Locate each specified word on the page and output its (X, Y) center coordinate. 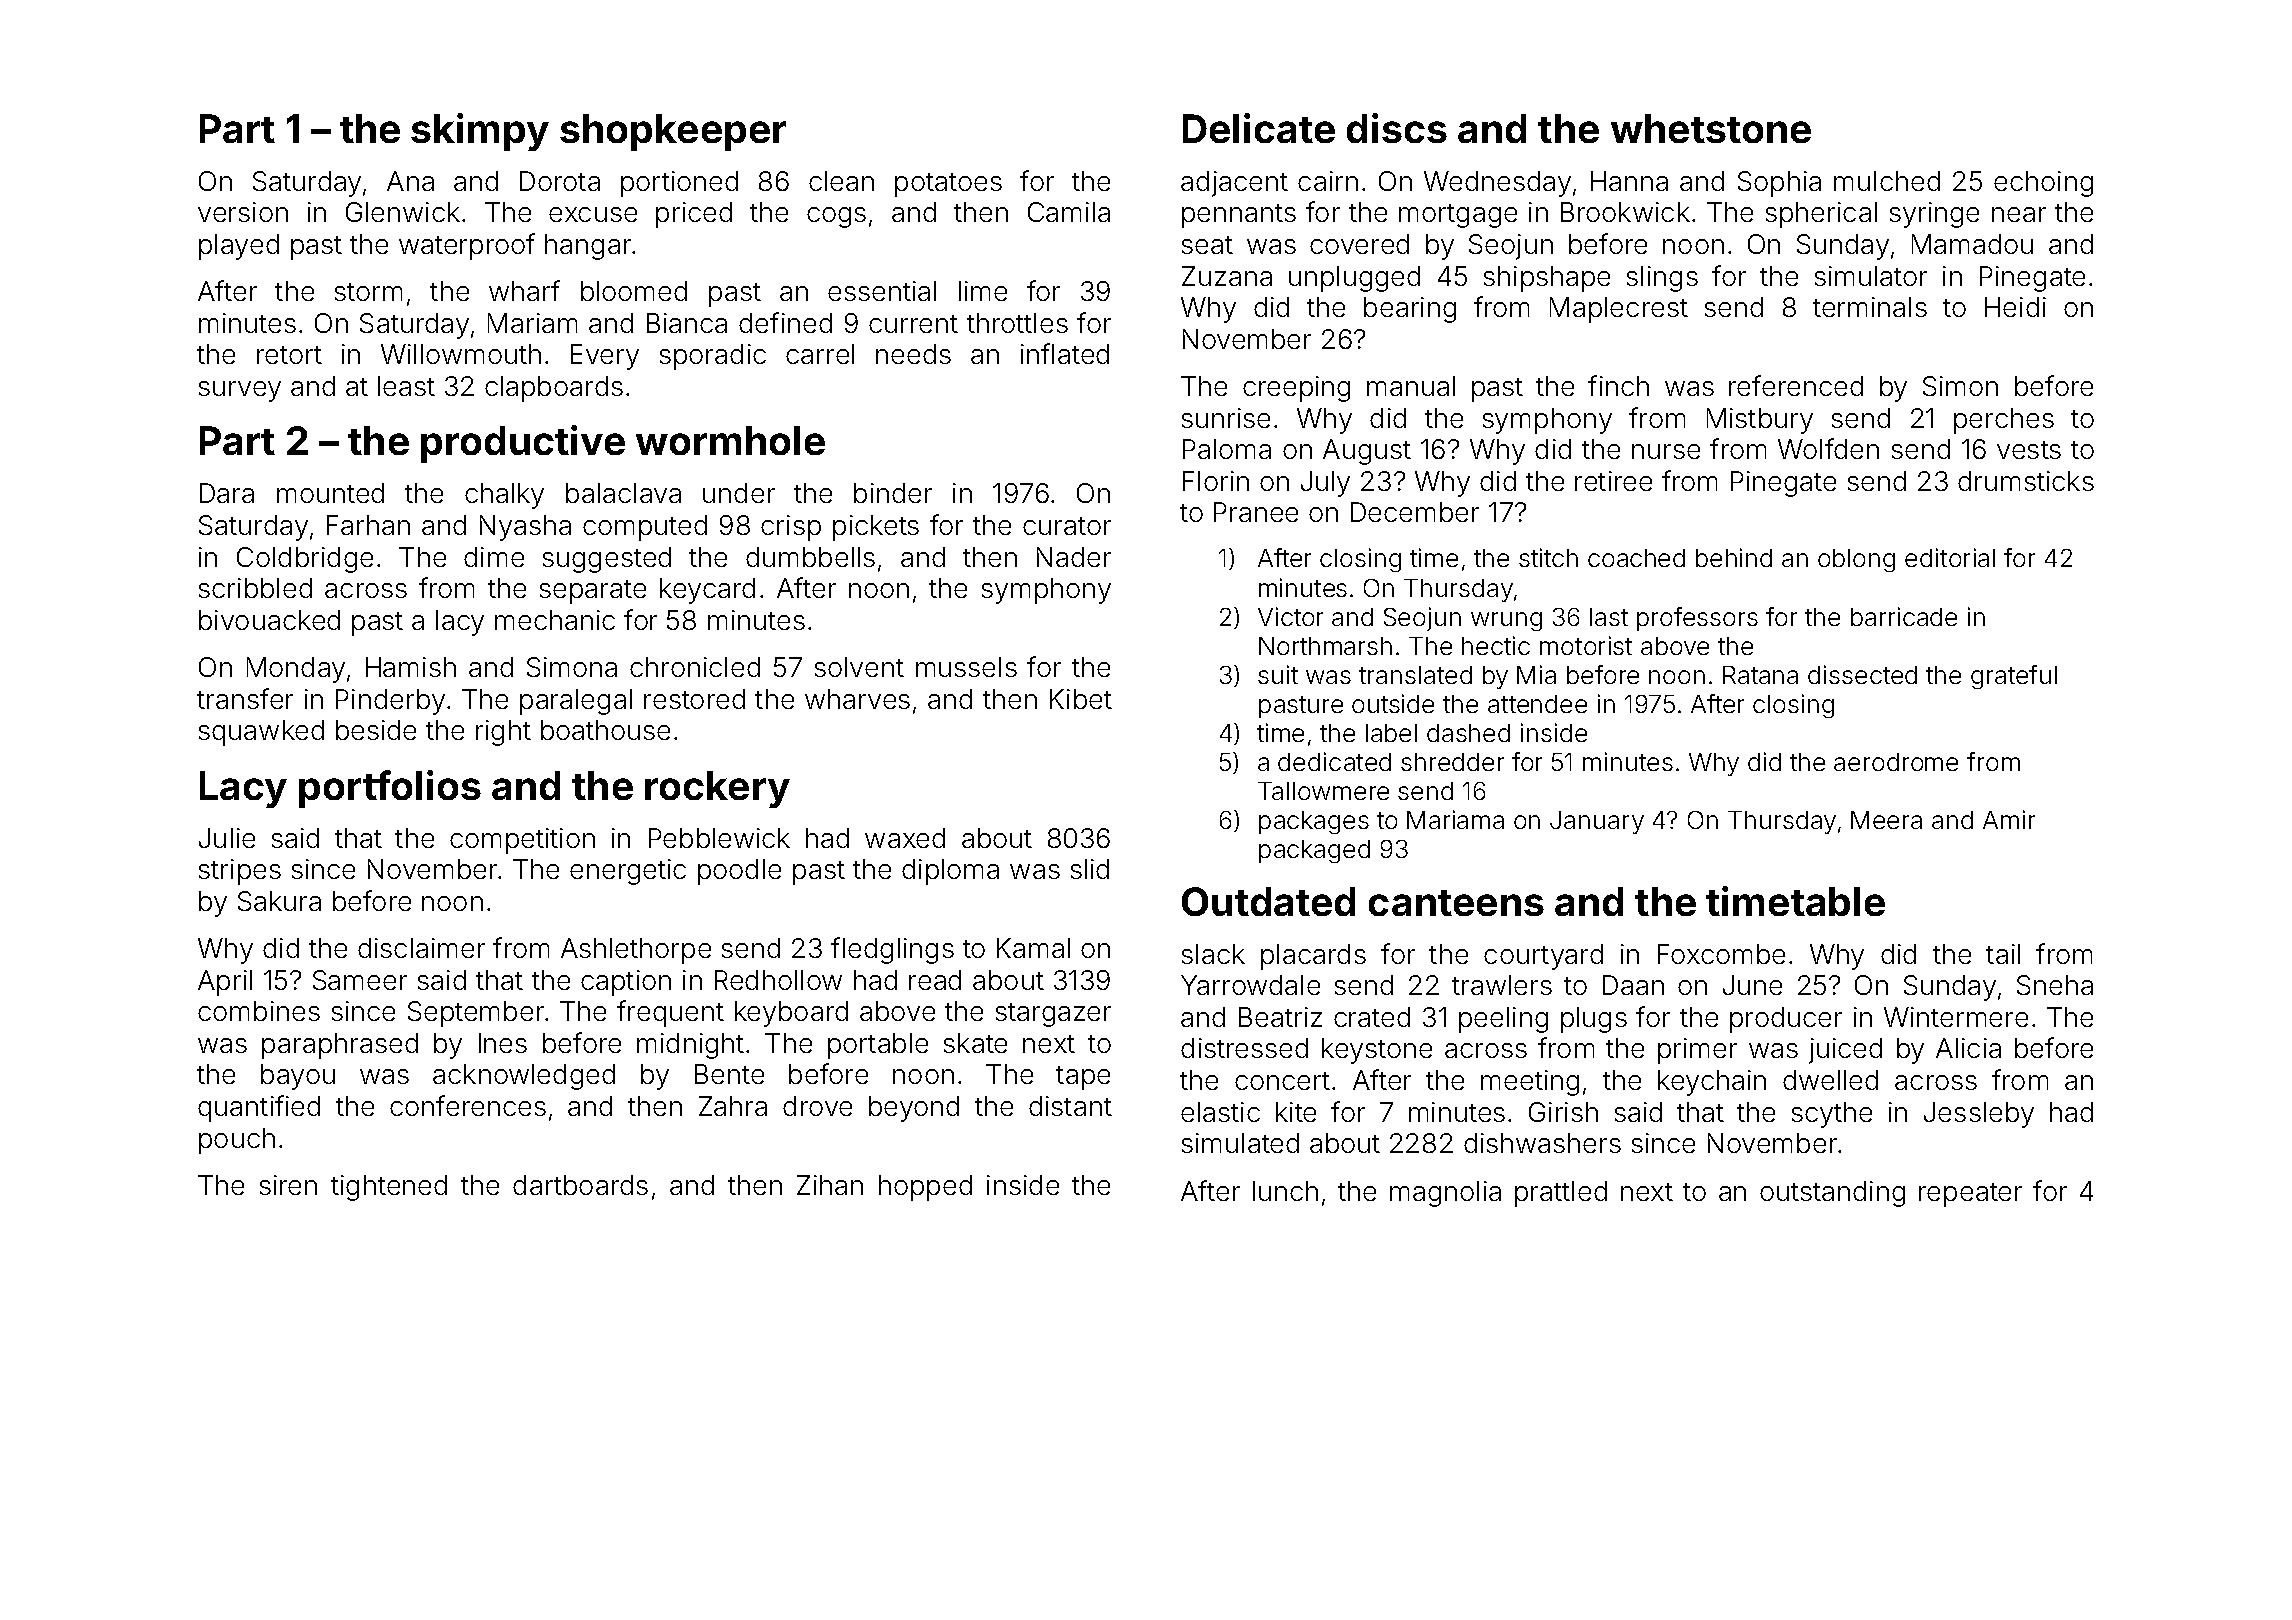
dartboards (580, 1185)
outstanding (1832, 1194)
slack (1213, 954)
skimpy (480, 132)
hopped (925, 1188)
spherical (1821, 215)
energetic (628, 872)
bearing (1410, 310)
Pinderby (390, 702)
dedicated (1334, 761)
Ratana (1760, 675)
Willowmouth (461, 354)
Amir (2009, 819)
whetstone (1711, 128)
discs (1397, 128)
